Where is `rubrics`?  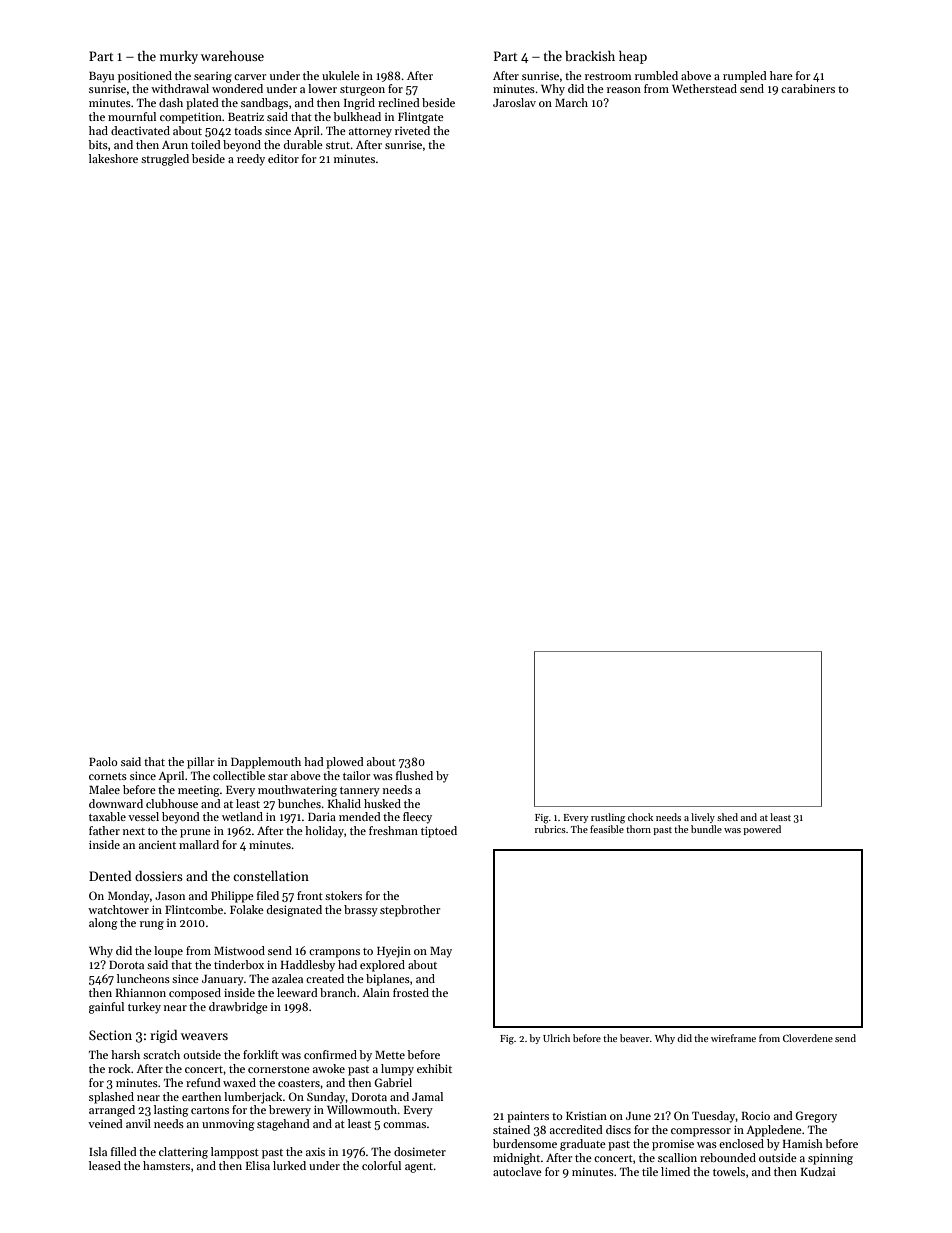 rubrics is located at coordinates (550, 829).
